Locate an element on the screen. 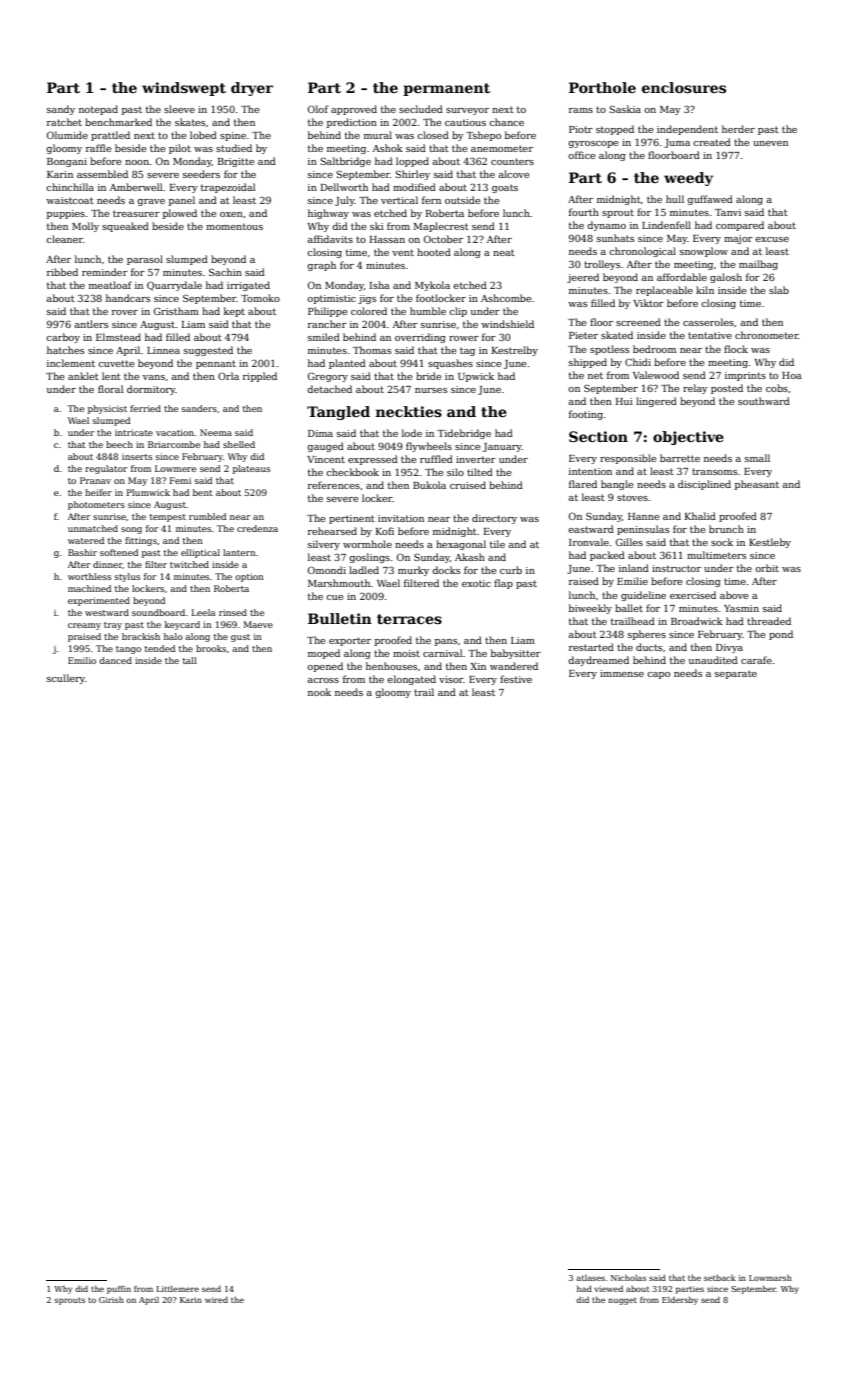 This screenshot has width=849, height=1400. Isha is located at coordinates (380, 285).
